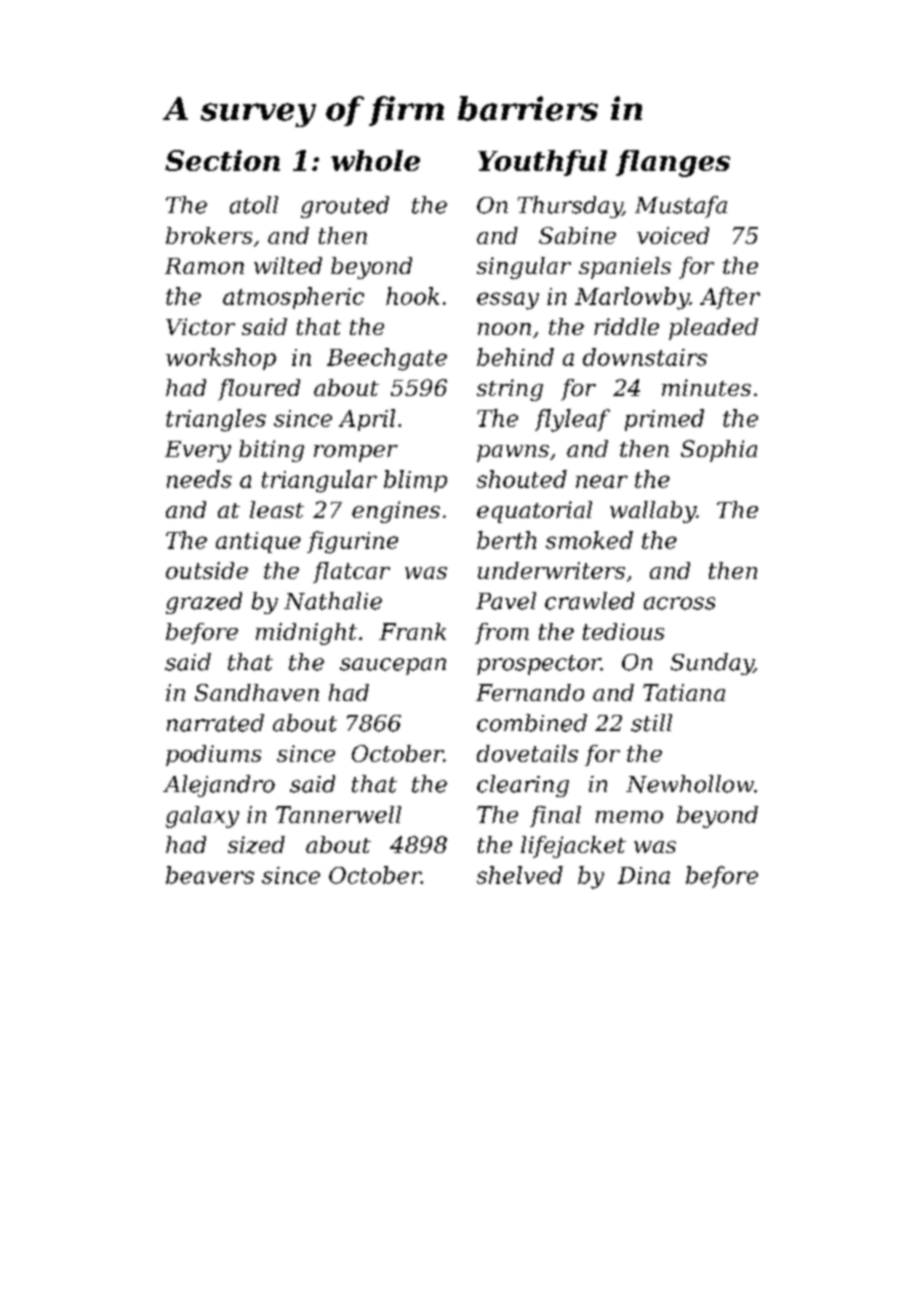  Describe the element at coordinates (345, 207) in the screenshot. I see `grouted` at that location.
